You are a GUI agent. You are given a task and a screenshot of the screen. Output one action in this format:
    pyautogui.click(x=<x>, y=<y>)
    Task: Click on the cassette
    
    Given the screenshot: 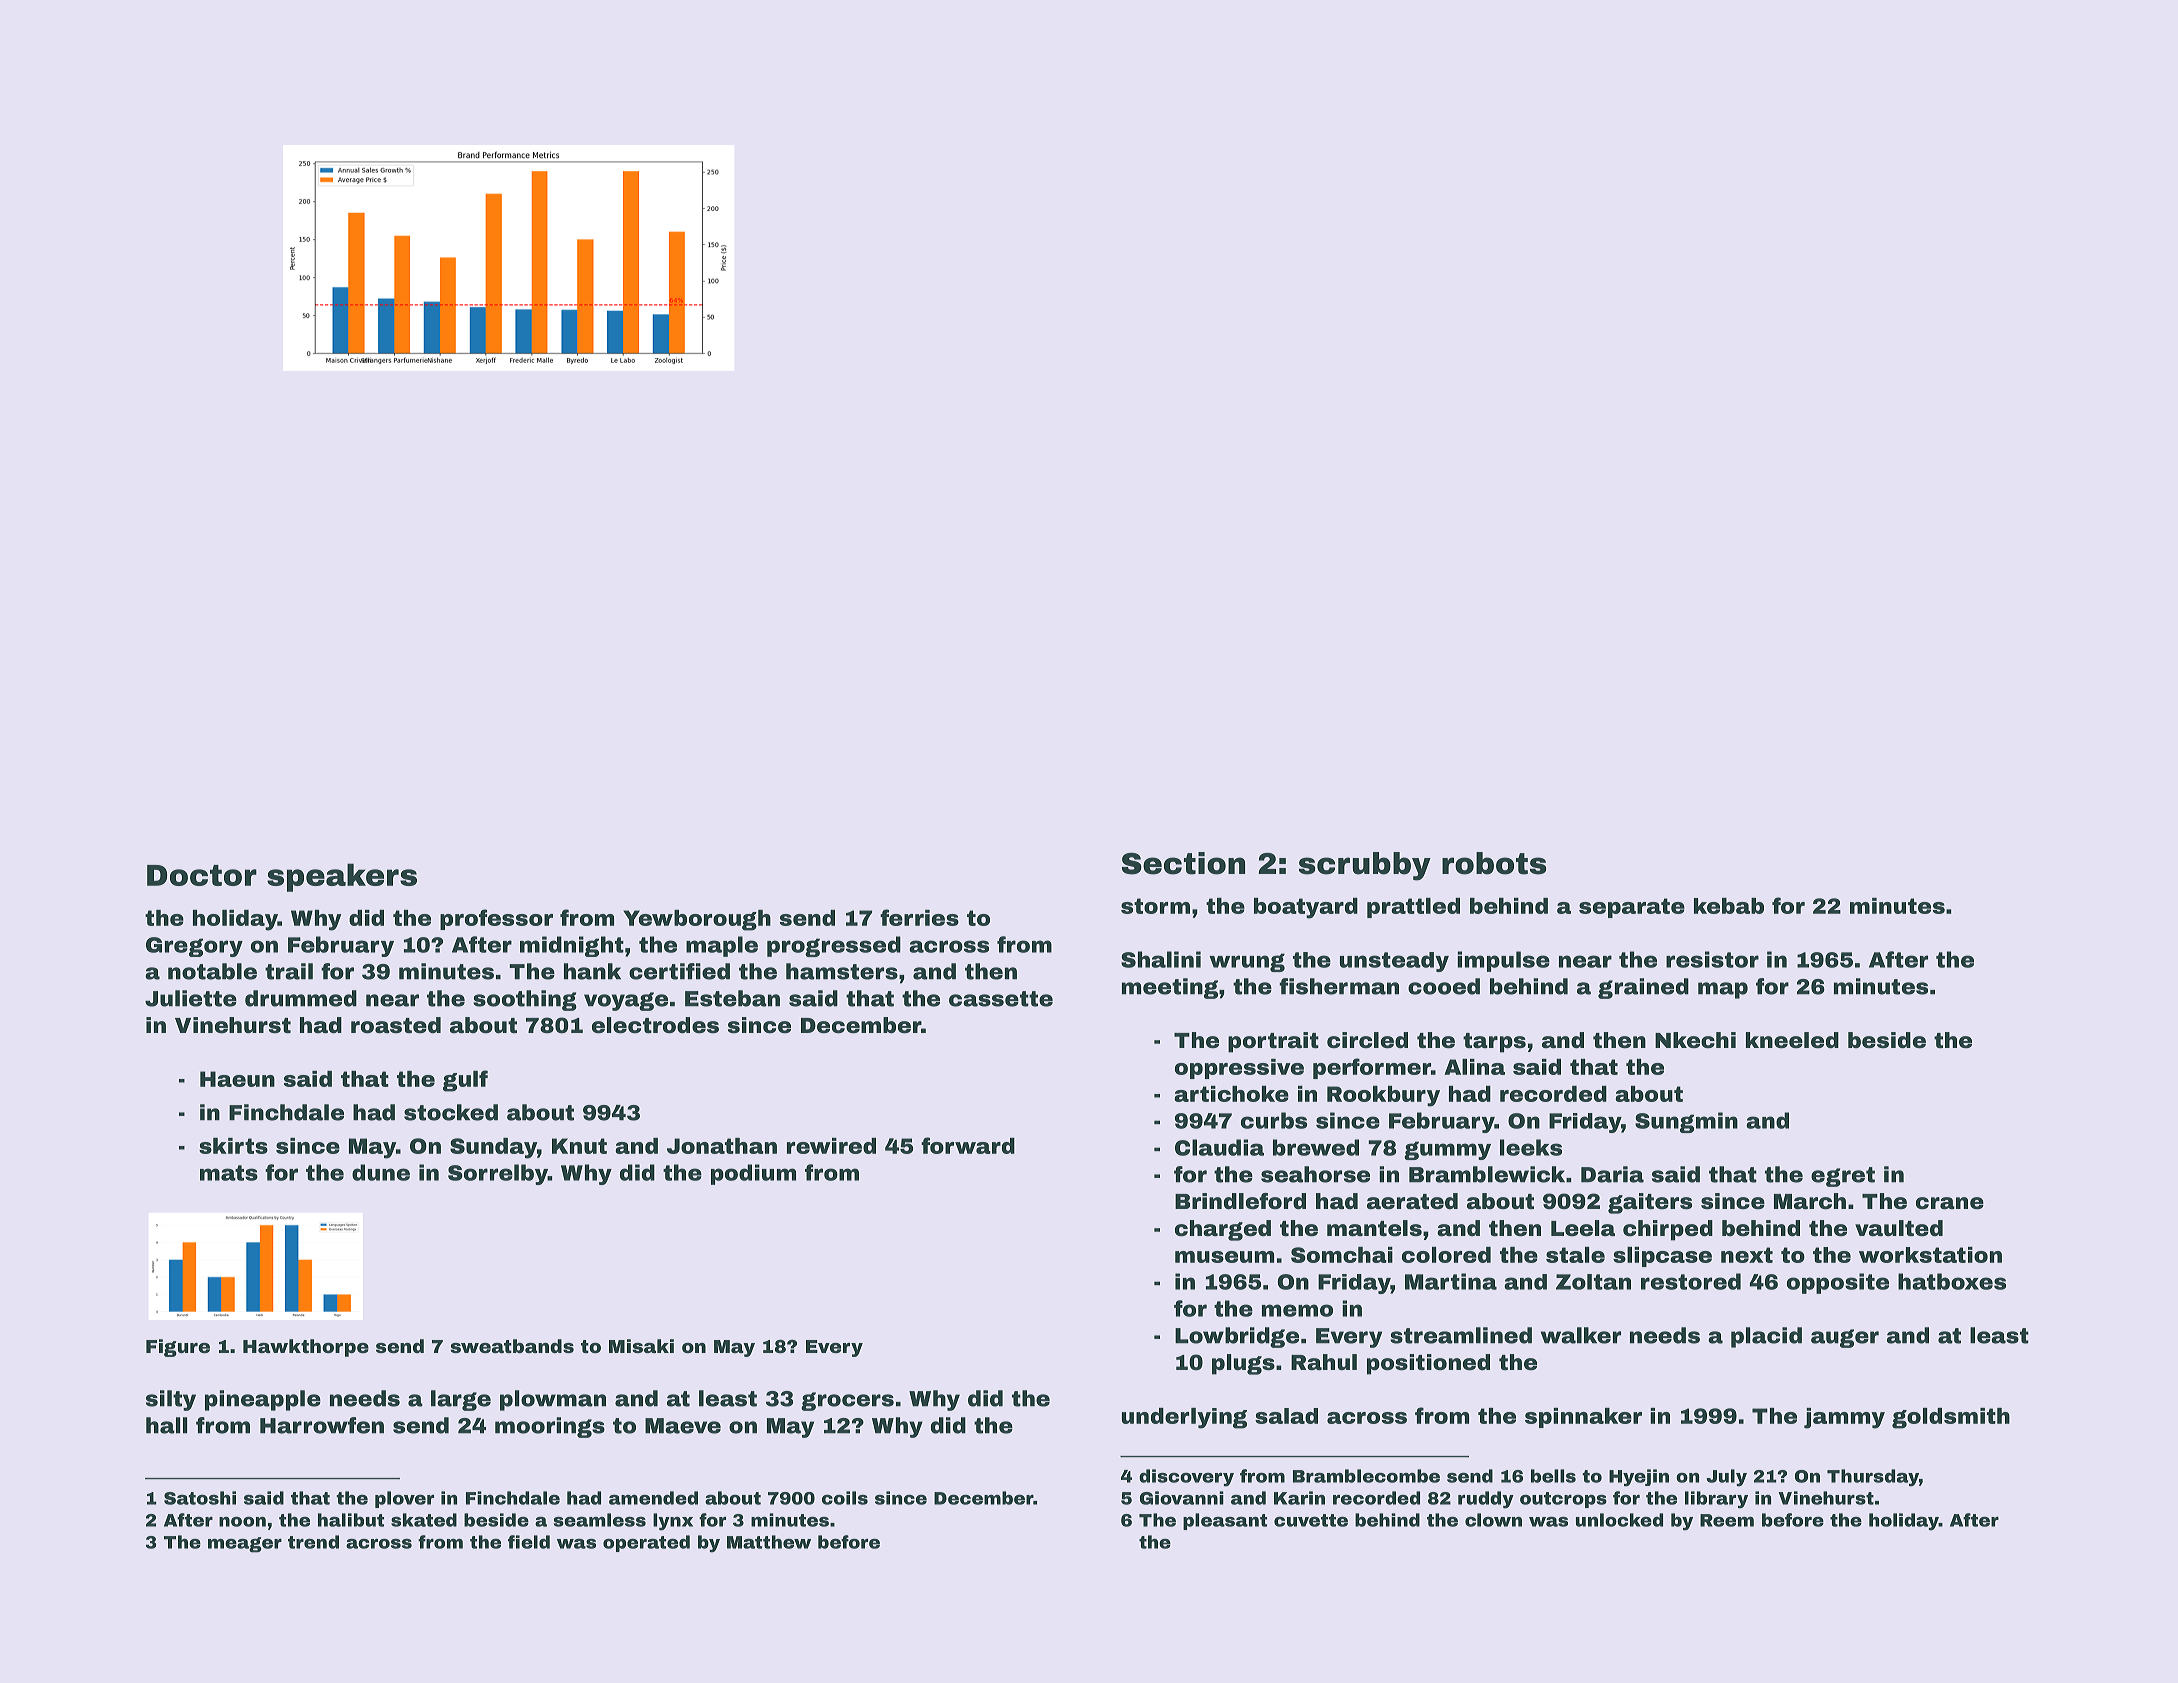 What is the action you would take?
    pyautogui.click(x=1001, y=999)
